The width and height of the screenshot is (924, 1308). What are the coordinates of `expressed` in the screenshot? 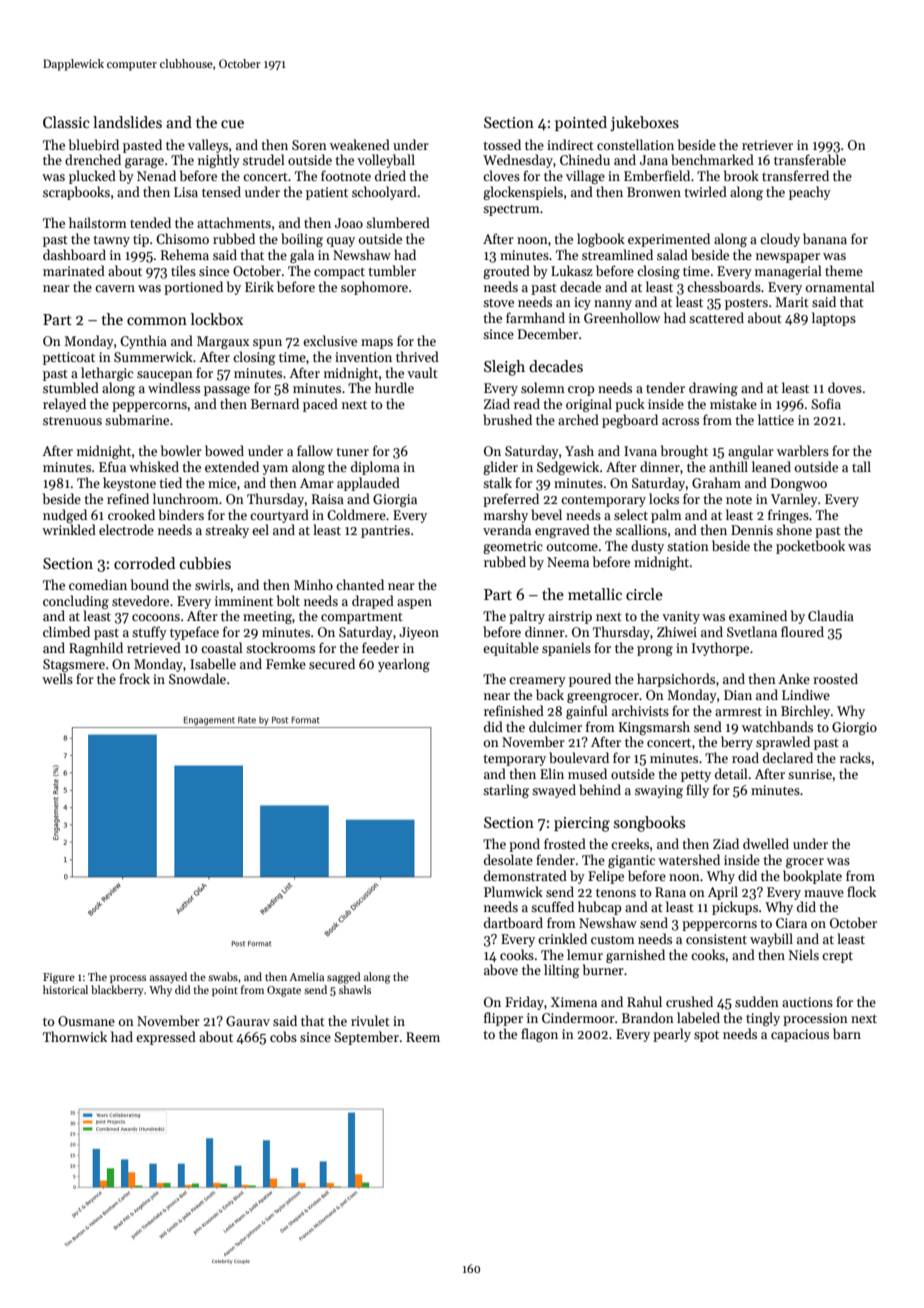 It's located at (166, 1038).
